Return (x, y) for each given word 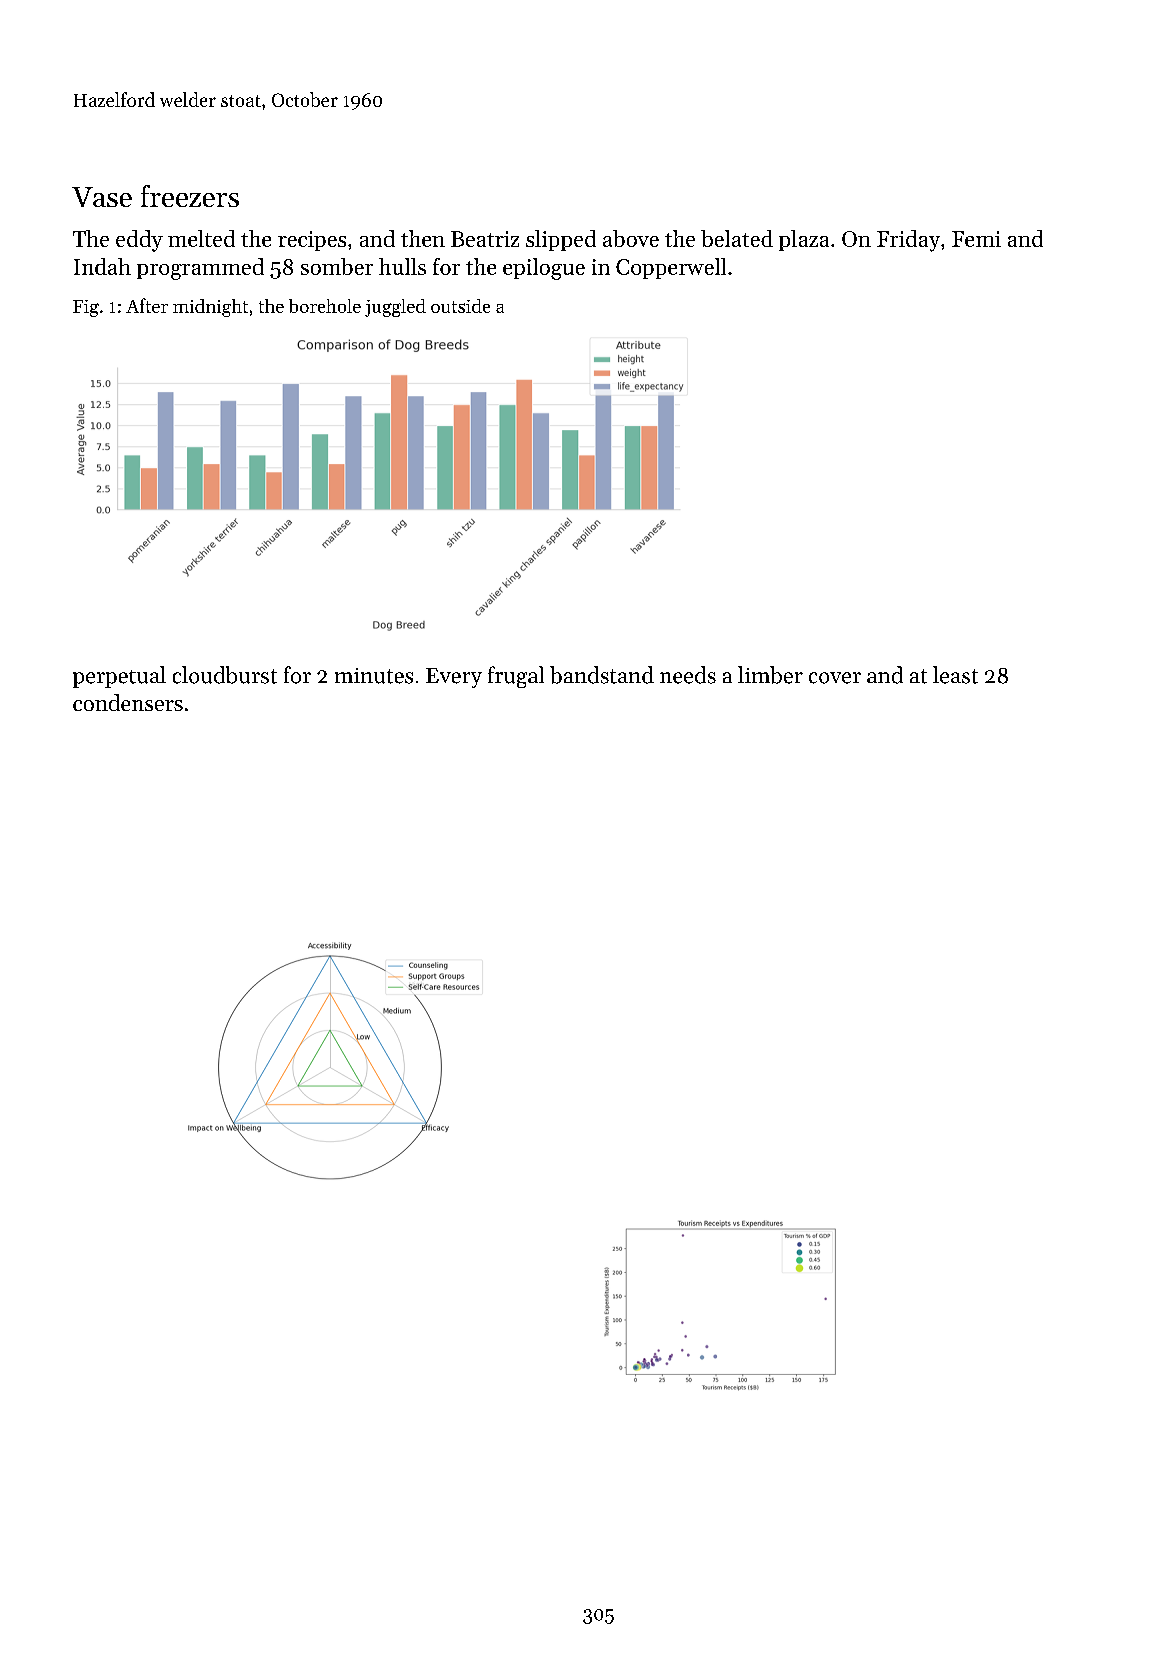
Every (454, 678)
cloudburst (225, 675)
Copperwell (671, 268)
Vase (102, 197)
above (631, 238)
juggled (395, 308)
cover (835, 678)
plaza (804, 240)
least (955, 675)
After (147, 305)
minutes (374, 676)
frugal (516, 677)
